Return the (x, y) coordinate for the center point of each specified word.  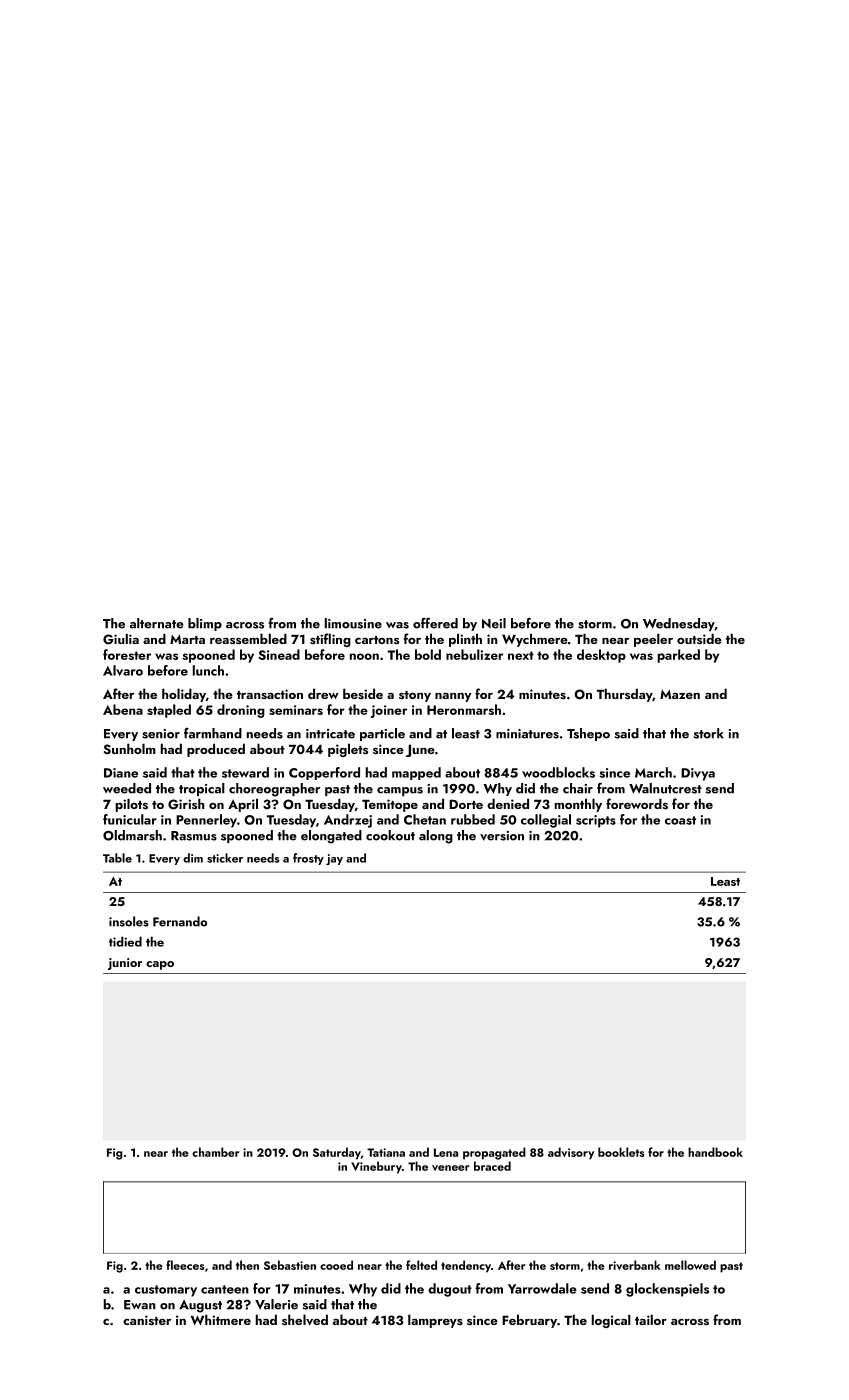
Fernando (180, 921)
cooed (336, 1265)
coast (680, 820)
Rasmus (194, 836)
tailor (651, 1319)
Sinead (279, 654)
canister (147, 1320)
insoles (129, 921)
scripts (596, 821)
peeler (653, 640)
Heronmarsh (464, 709)
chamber (216, 1152)
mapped (416, 773)
